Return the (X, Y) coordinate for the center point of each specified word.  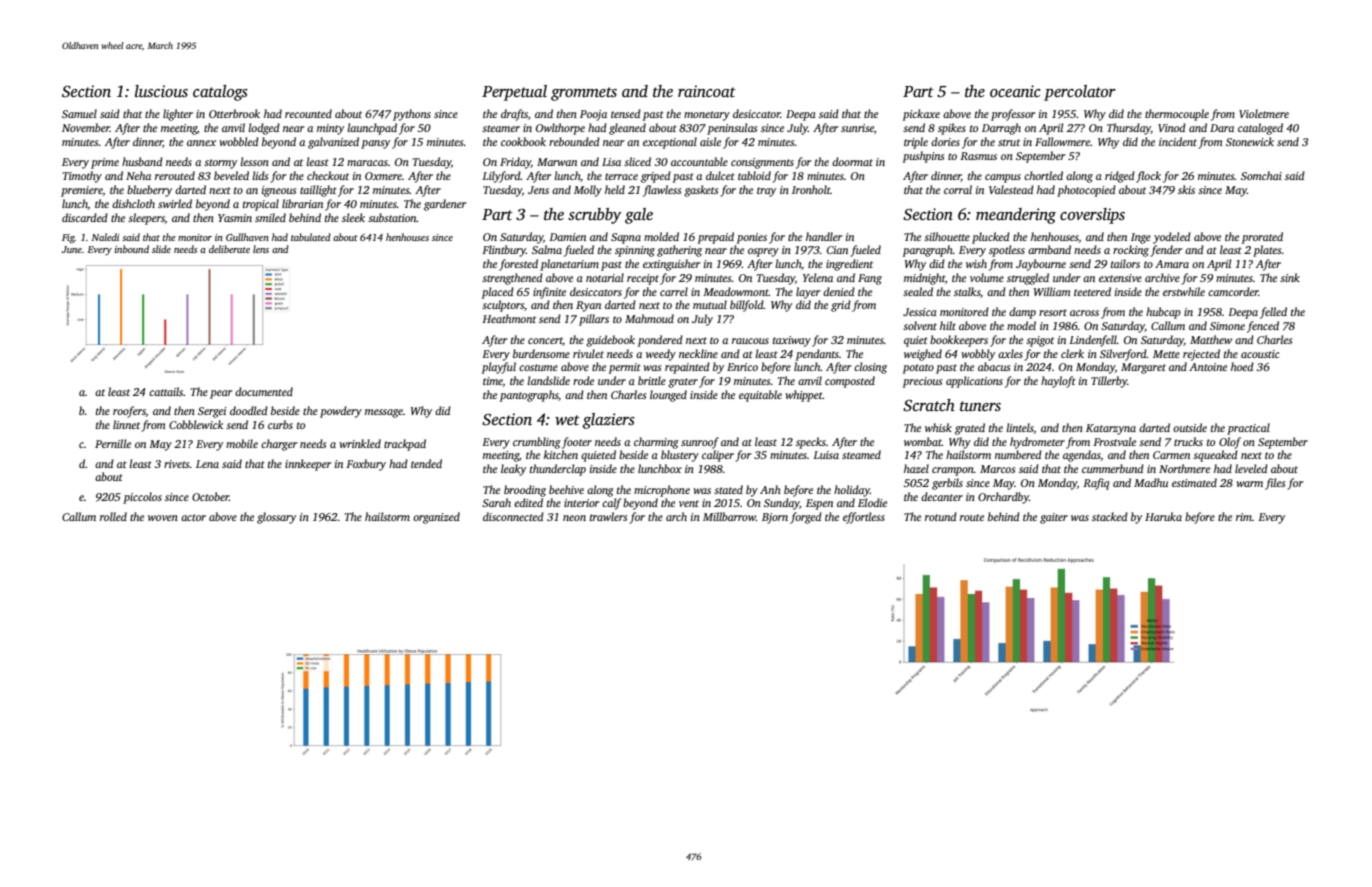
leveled (1251, 468)
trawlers (608, 516)
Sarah (496, 502)
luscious (161, 91)
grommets (584, 94)
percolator (1080, 93)
